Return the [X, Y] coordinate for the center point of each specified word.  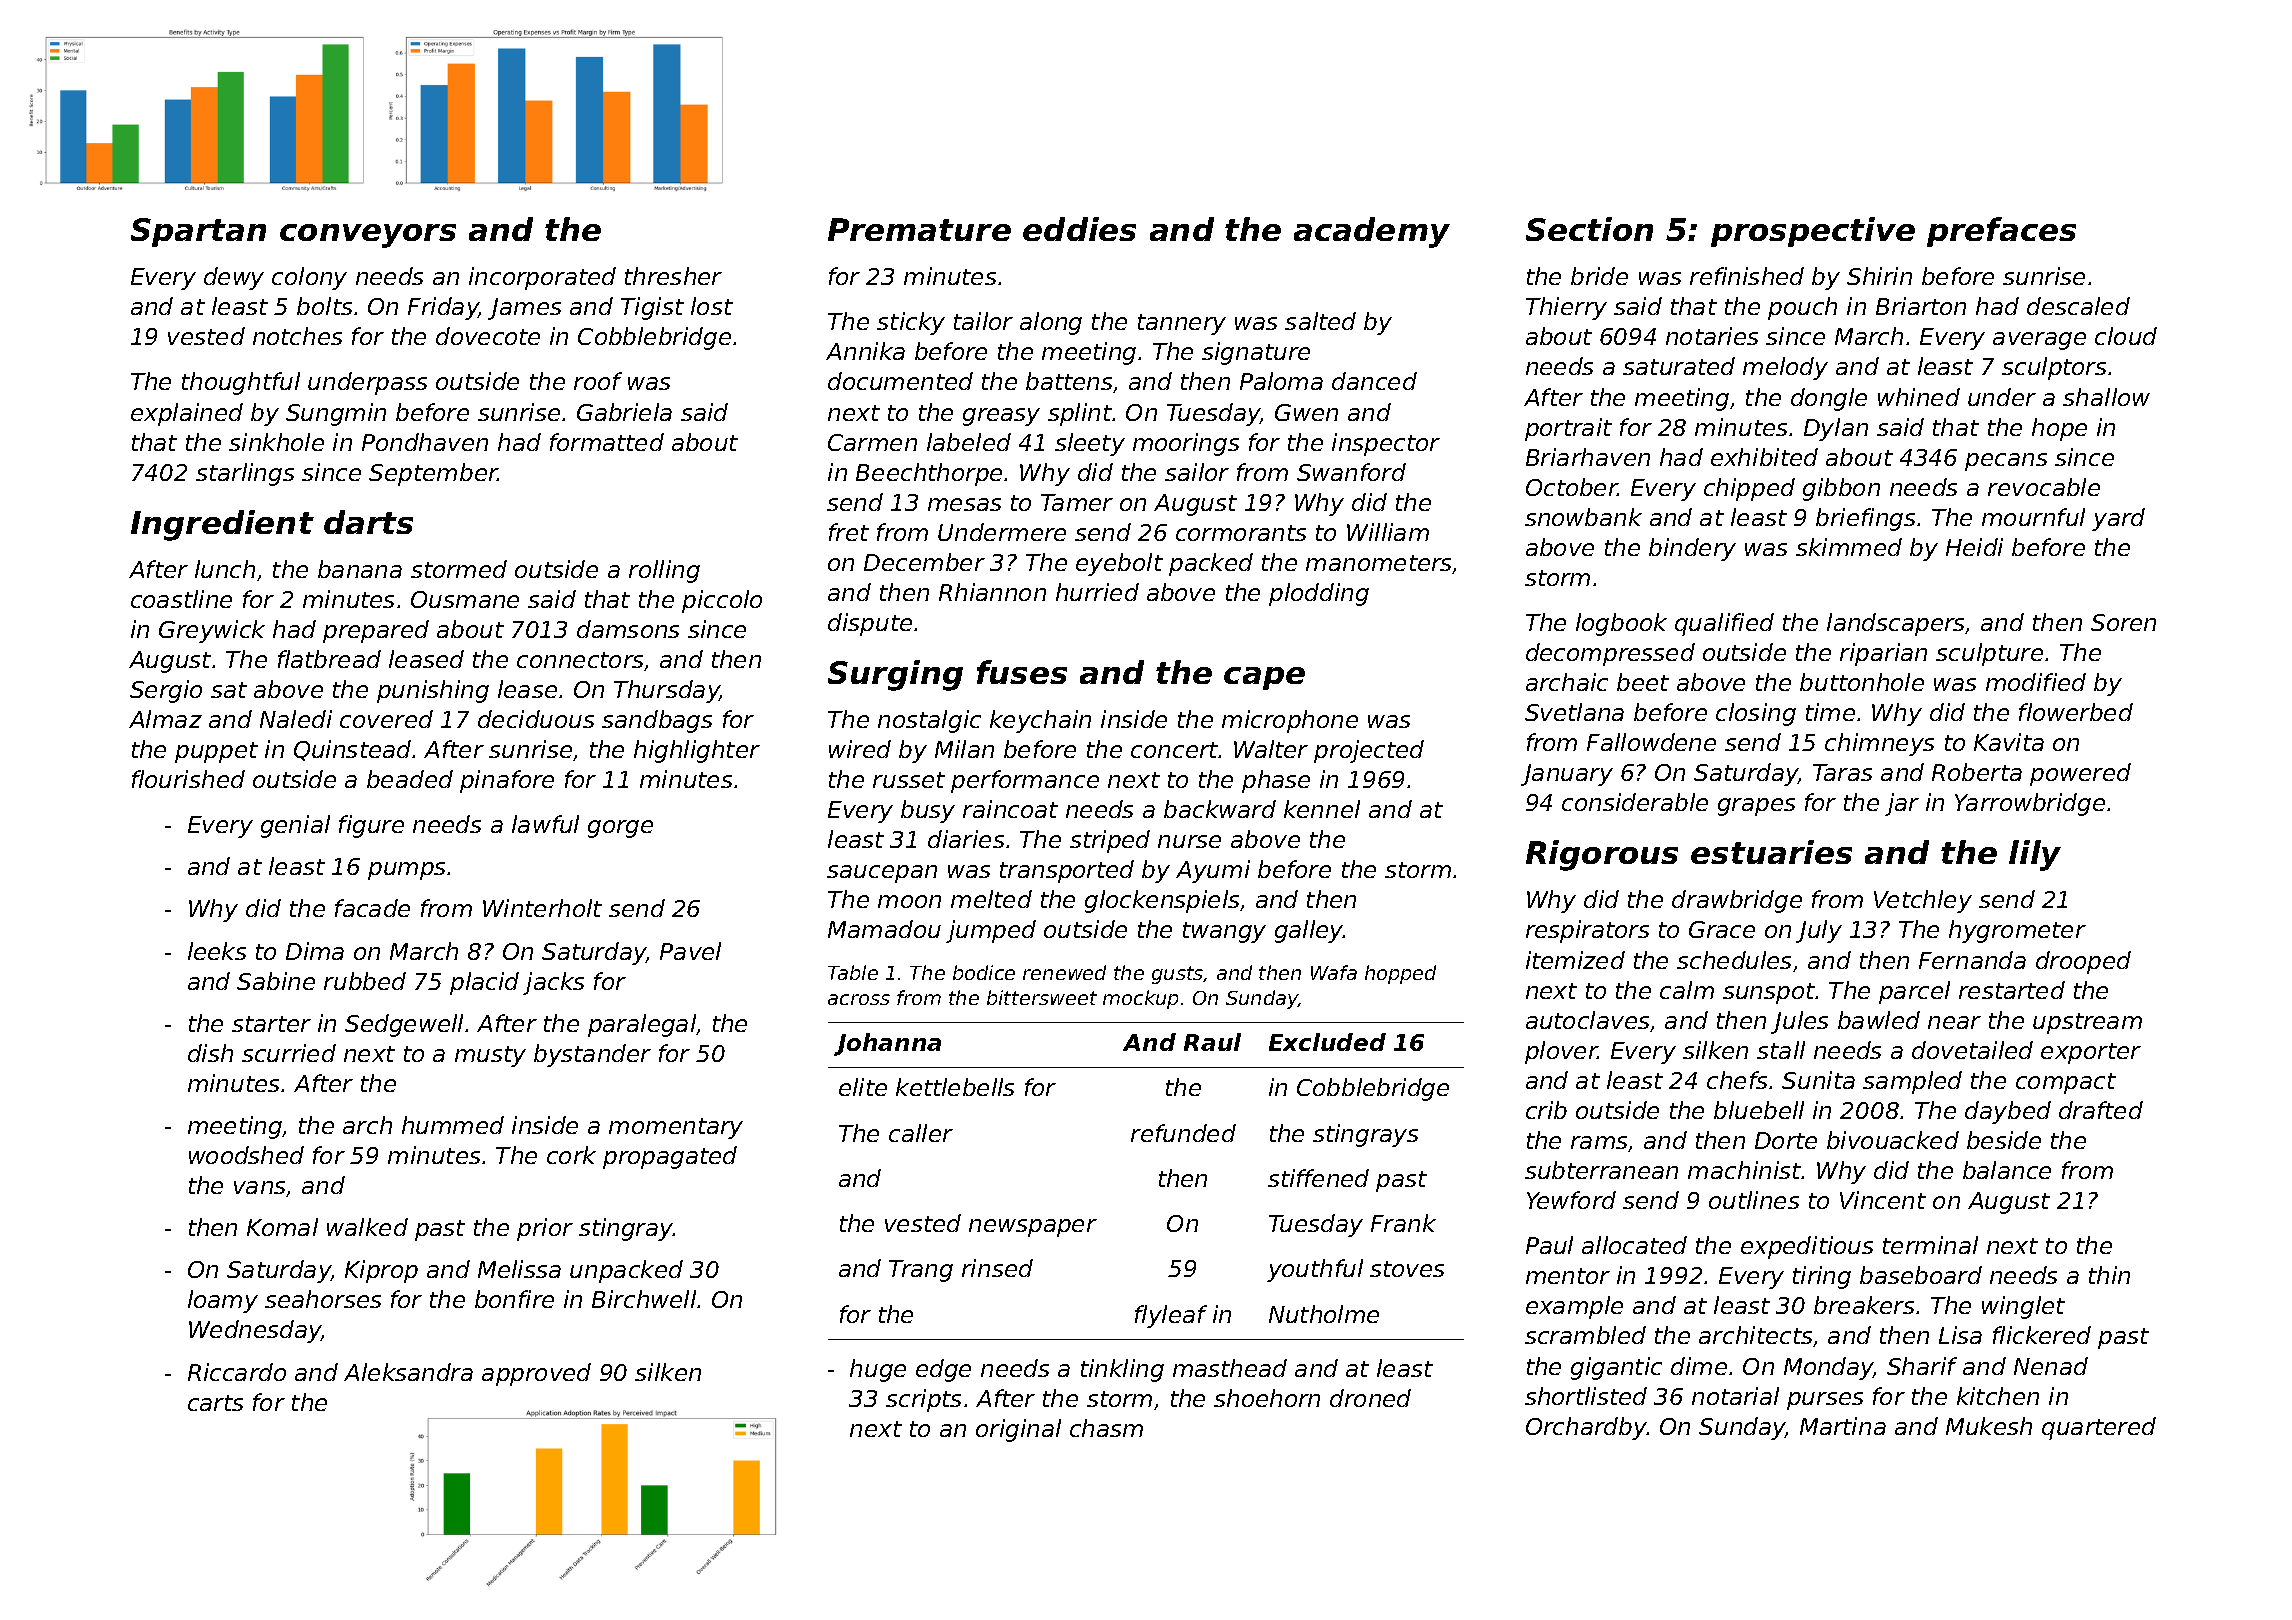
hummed [453, 1125]
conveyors [368, 236]
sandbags [657, 721]
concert [1175, 750]
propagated [670, 1157]
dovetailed [1972, 1050]
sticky [911, 323]
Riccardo [237, 1372]
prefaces [2001, 232]
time [1830, 712]
